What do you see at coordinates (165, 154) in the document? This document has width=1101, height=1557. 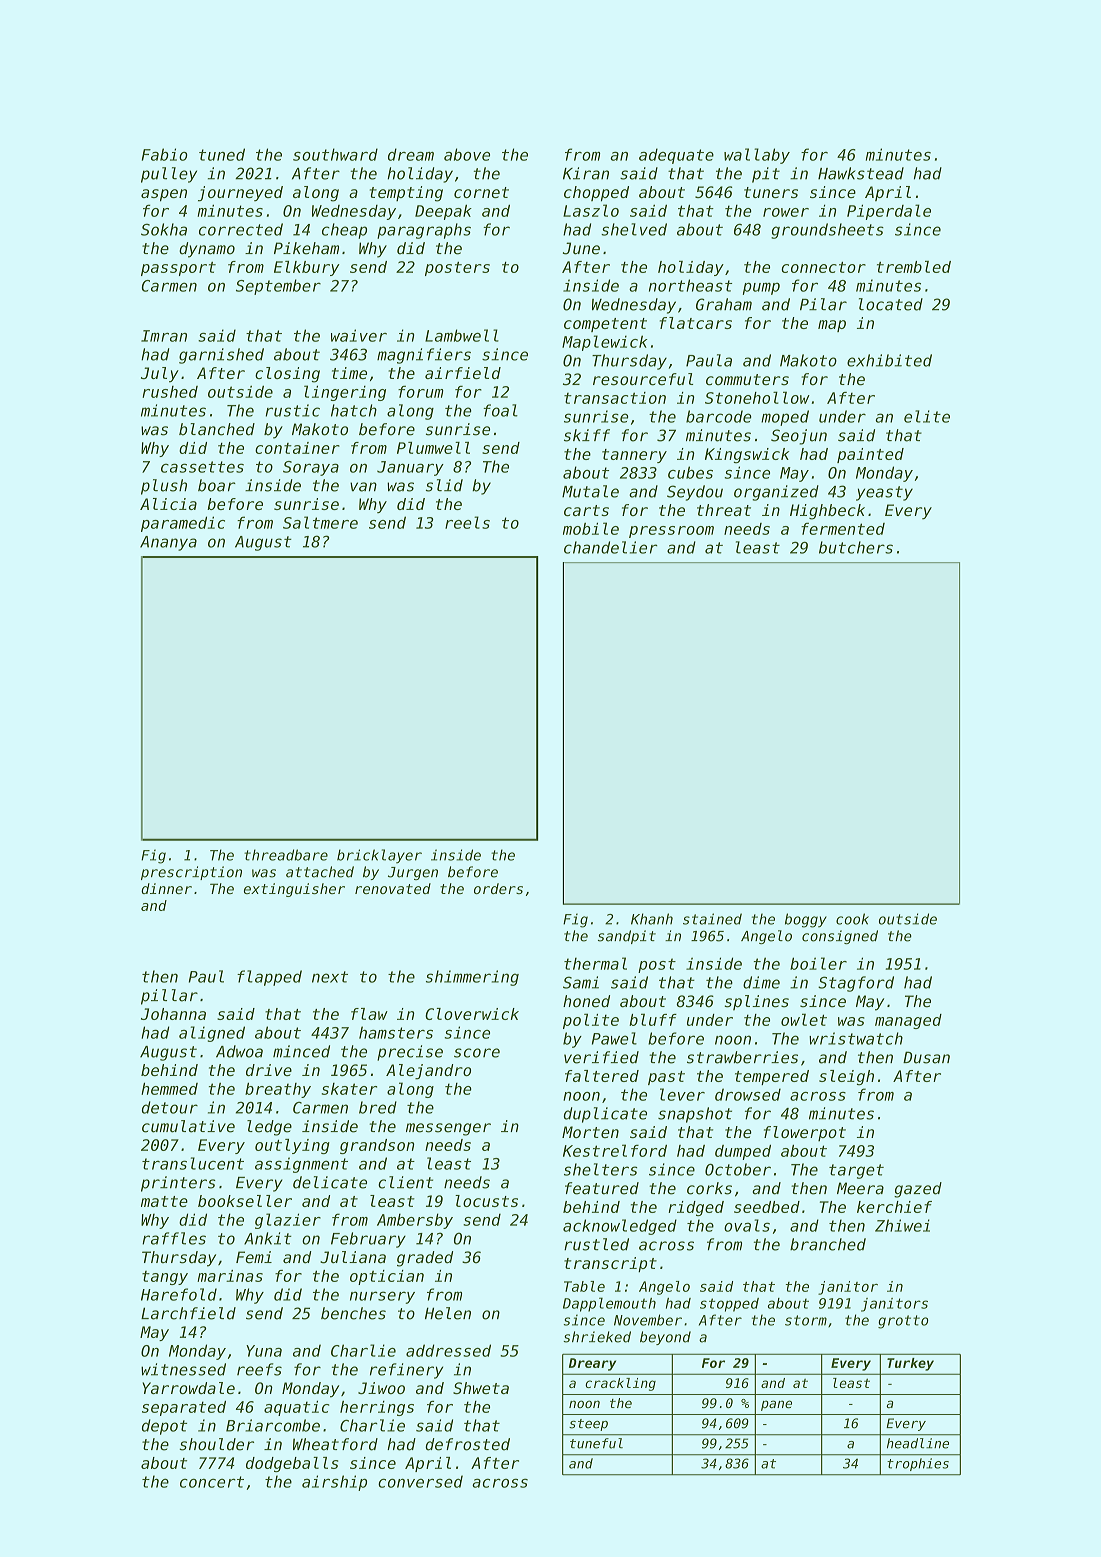 I see `Fabio` at bounding box center [165, 154].
